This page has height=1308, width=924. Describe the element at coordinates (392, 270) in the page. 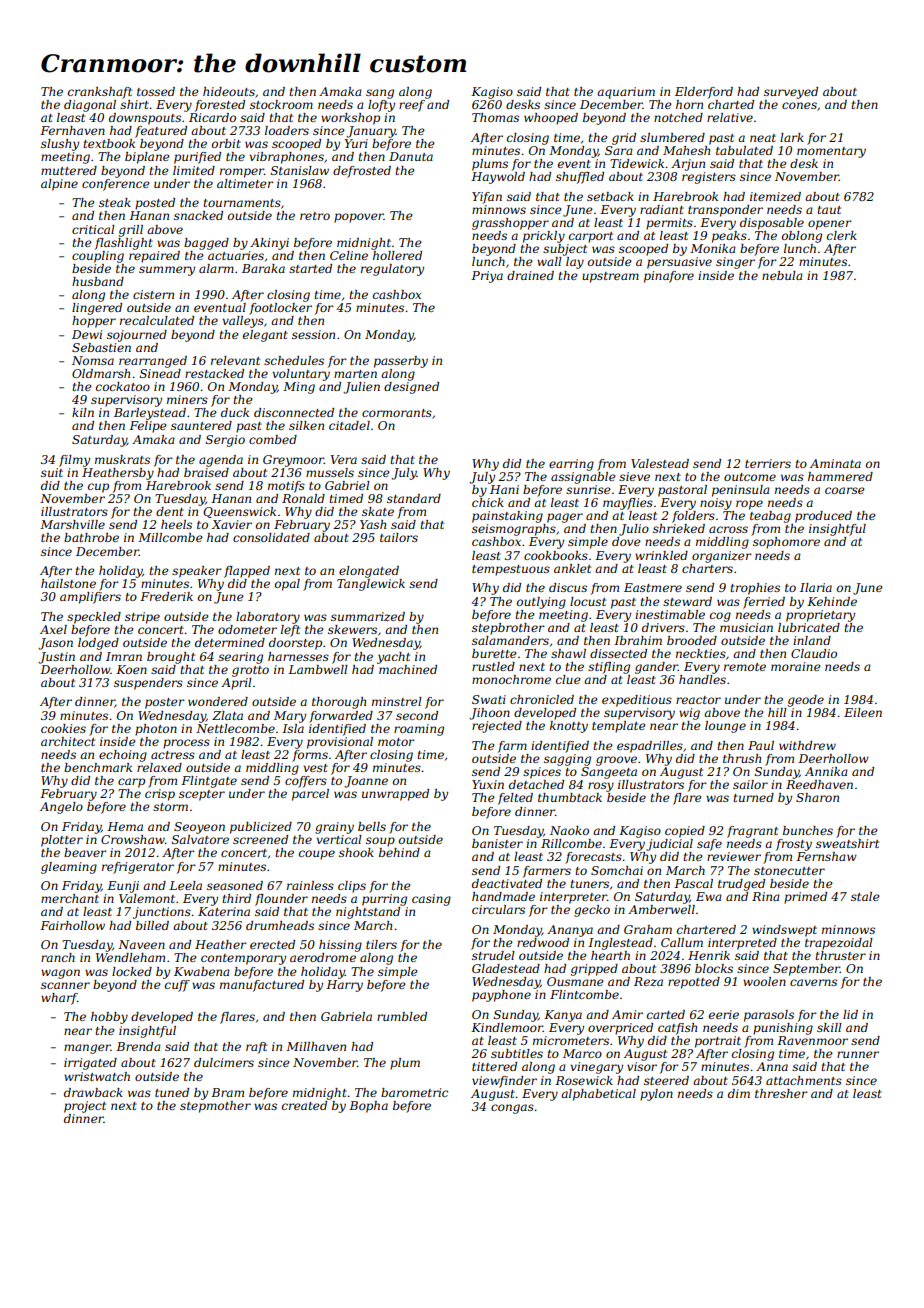

I see `regulatory` at that location.
